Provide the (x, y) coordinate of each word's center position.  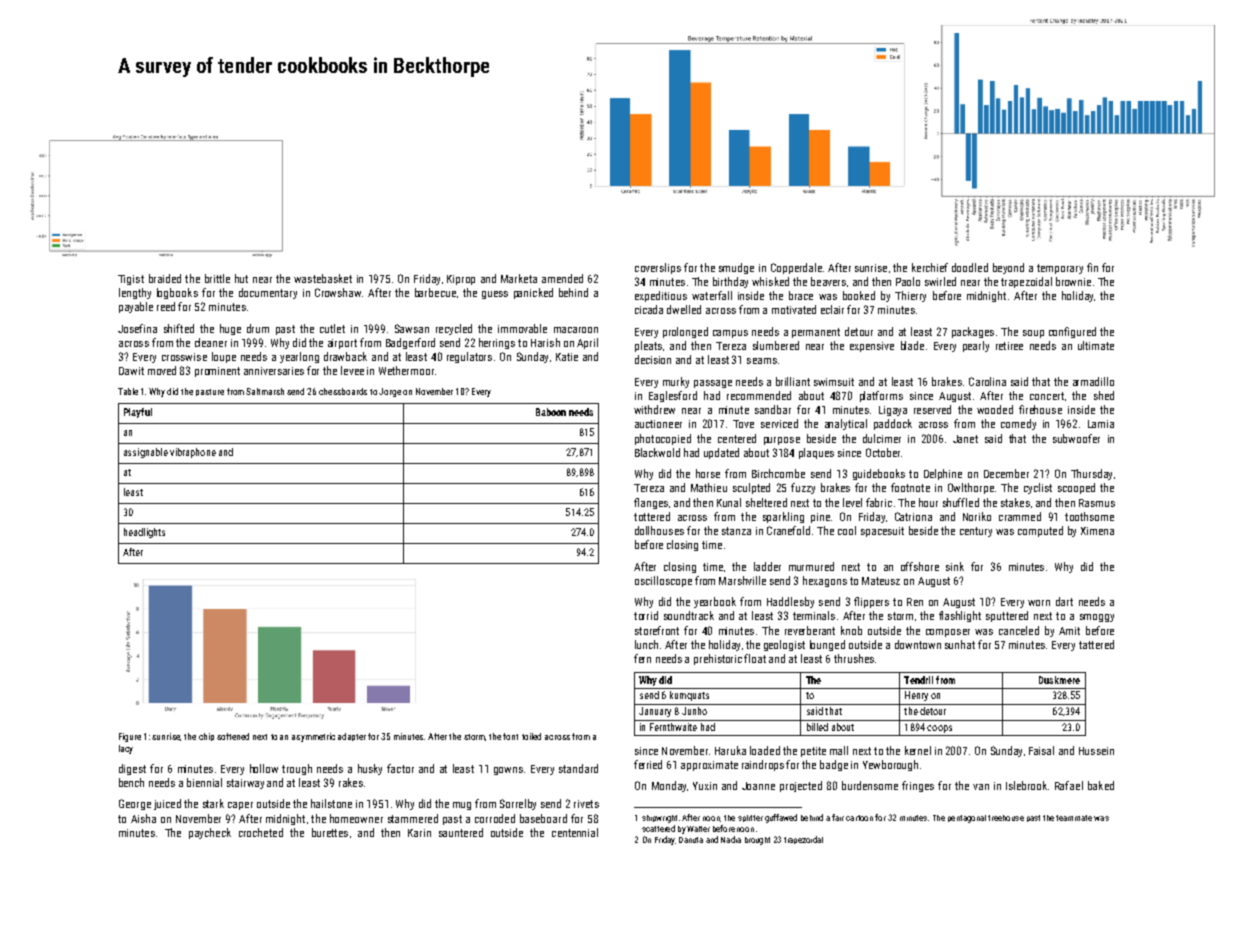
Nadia (731, 839)
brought (757, 841)
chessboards (343, 391)
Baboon (551, 412)
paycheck (210, 833)
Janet (965, 439)
